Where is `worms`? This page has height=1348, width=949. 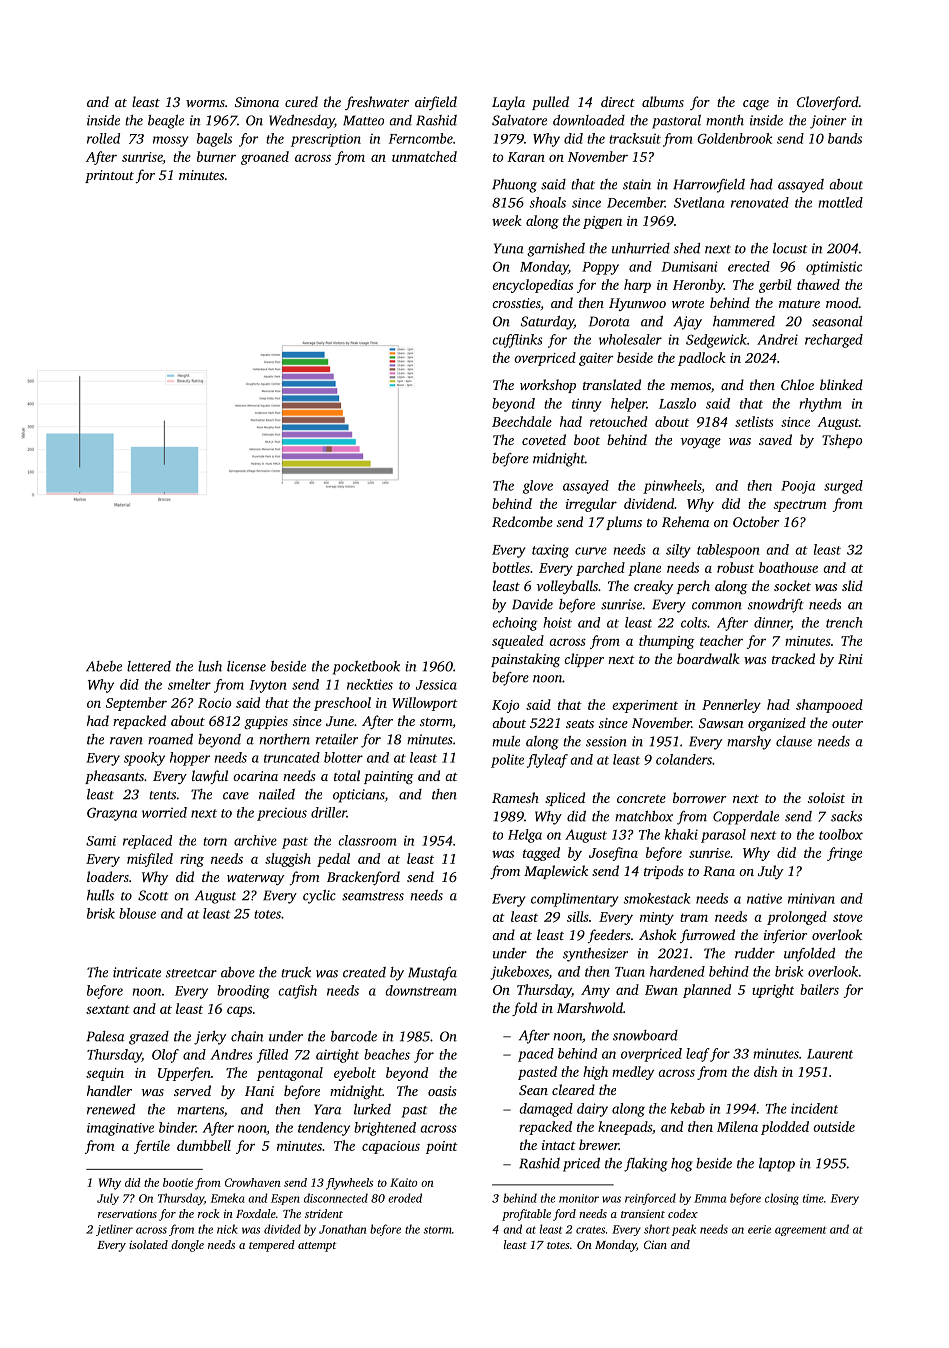 worms is located at coordinates (205, 103).
